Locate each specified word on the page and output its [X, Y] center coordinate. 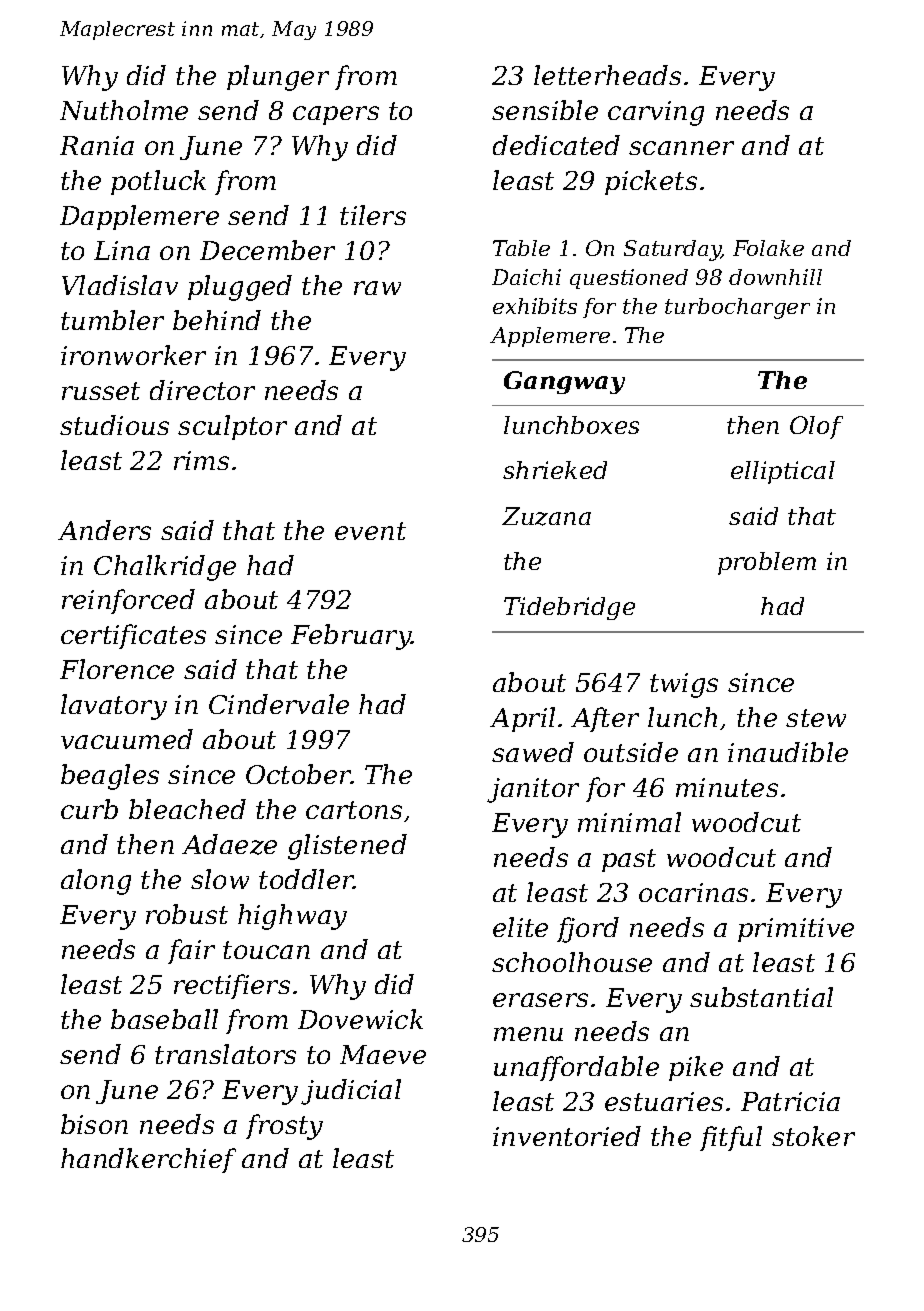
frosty [284, 1127]
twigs [684, 685]
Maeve [383, 1054]
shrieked [555, 470]
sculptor [232, 427]
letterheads [607, 75]
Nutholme [124, 110]
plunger [278, 78]
